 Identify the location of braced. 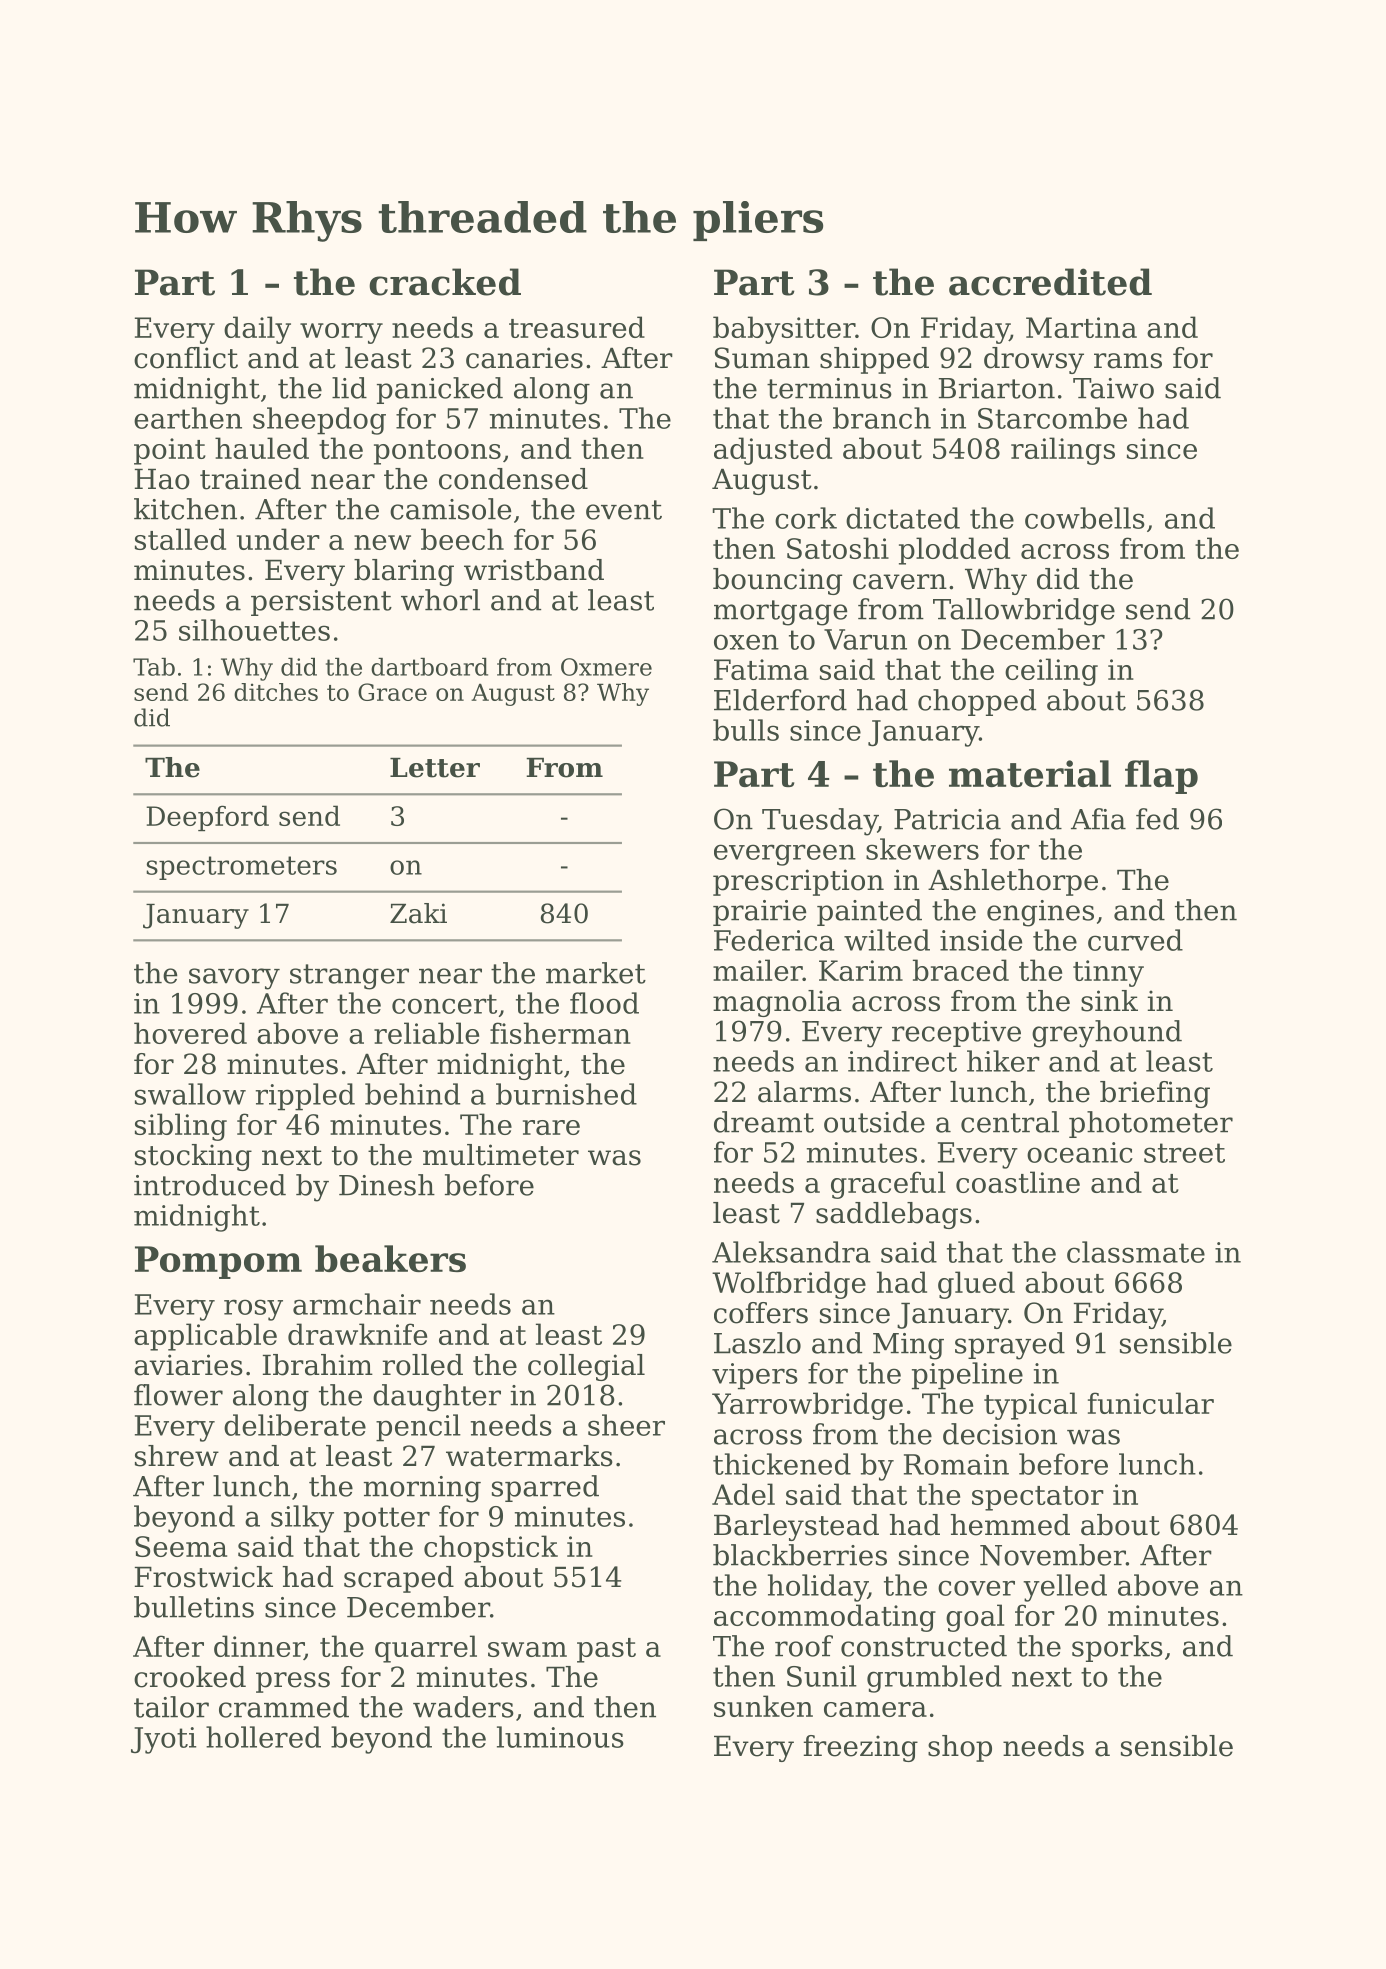
(961, 970).
